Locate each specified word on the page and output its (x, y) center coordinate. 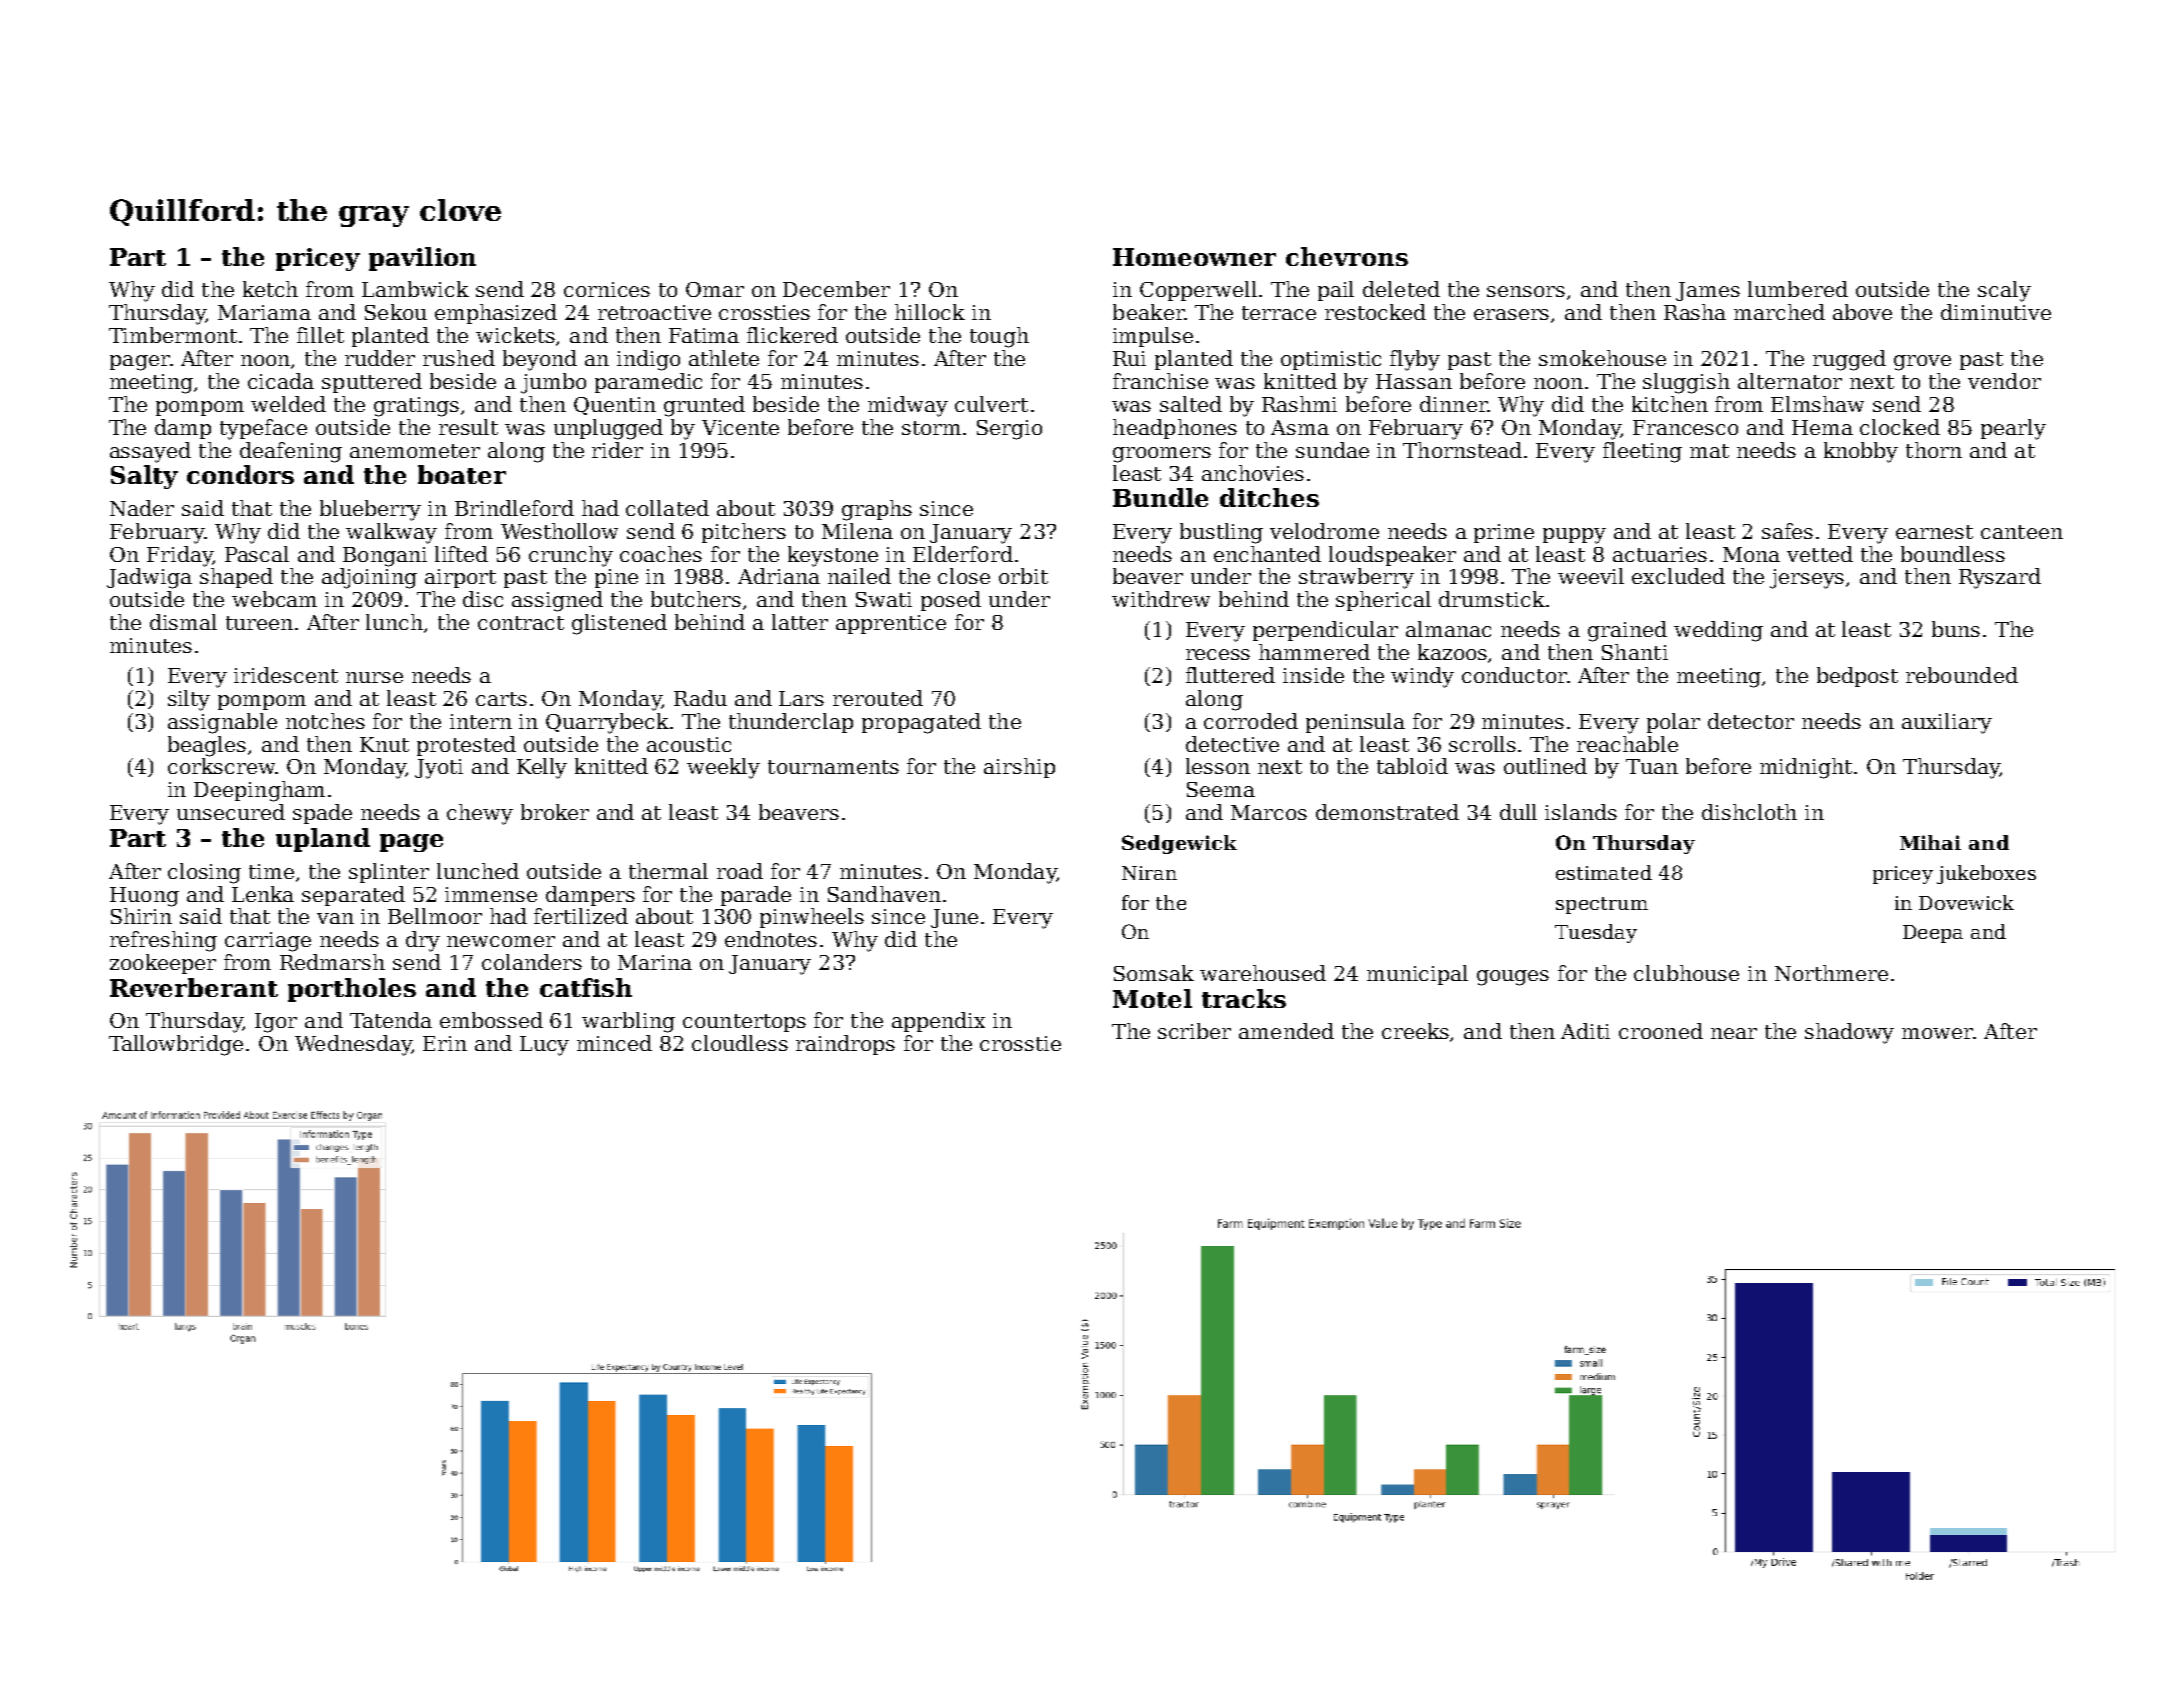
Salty (144, 477)
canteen (2022, 532)
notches (325, 721)
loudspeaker (1392, 556)
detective (1232, 744)
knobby (1861, 452)
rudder (380, 358)
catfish (586, 987)
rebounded (1962, 675)
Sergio (1009, 430)
